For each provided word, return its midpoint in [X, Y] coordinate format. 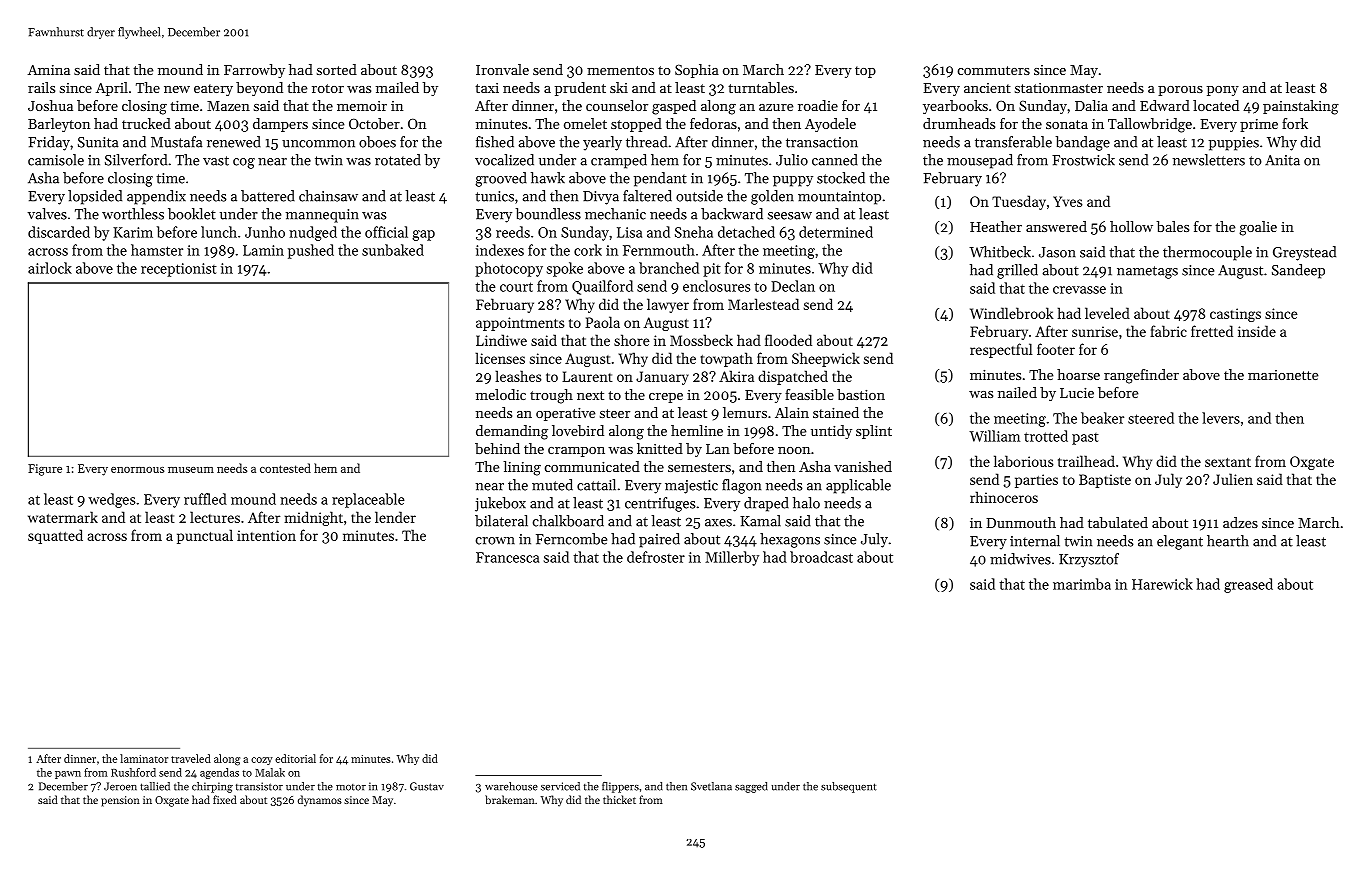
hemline [697, 430]
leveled [1107, 313]
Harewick [1162, 584]
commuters [994, 70]
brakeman [510, 799]
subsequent [849, 787]
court [516, 287]
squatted [55, 536]
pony [1223, 91]
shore [632, 340]
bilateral [501, 521]
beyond [259, 89]
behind [497, 448]
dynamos [320, 801]
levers [1221, 418]
